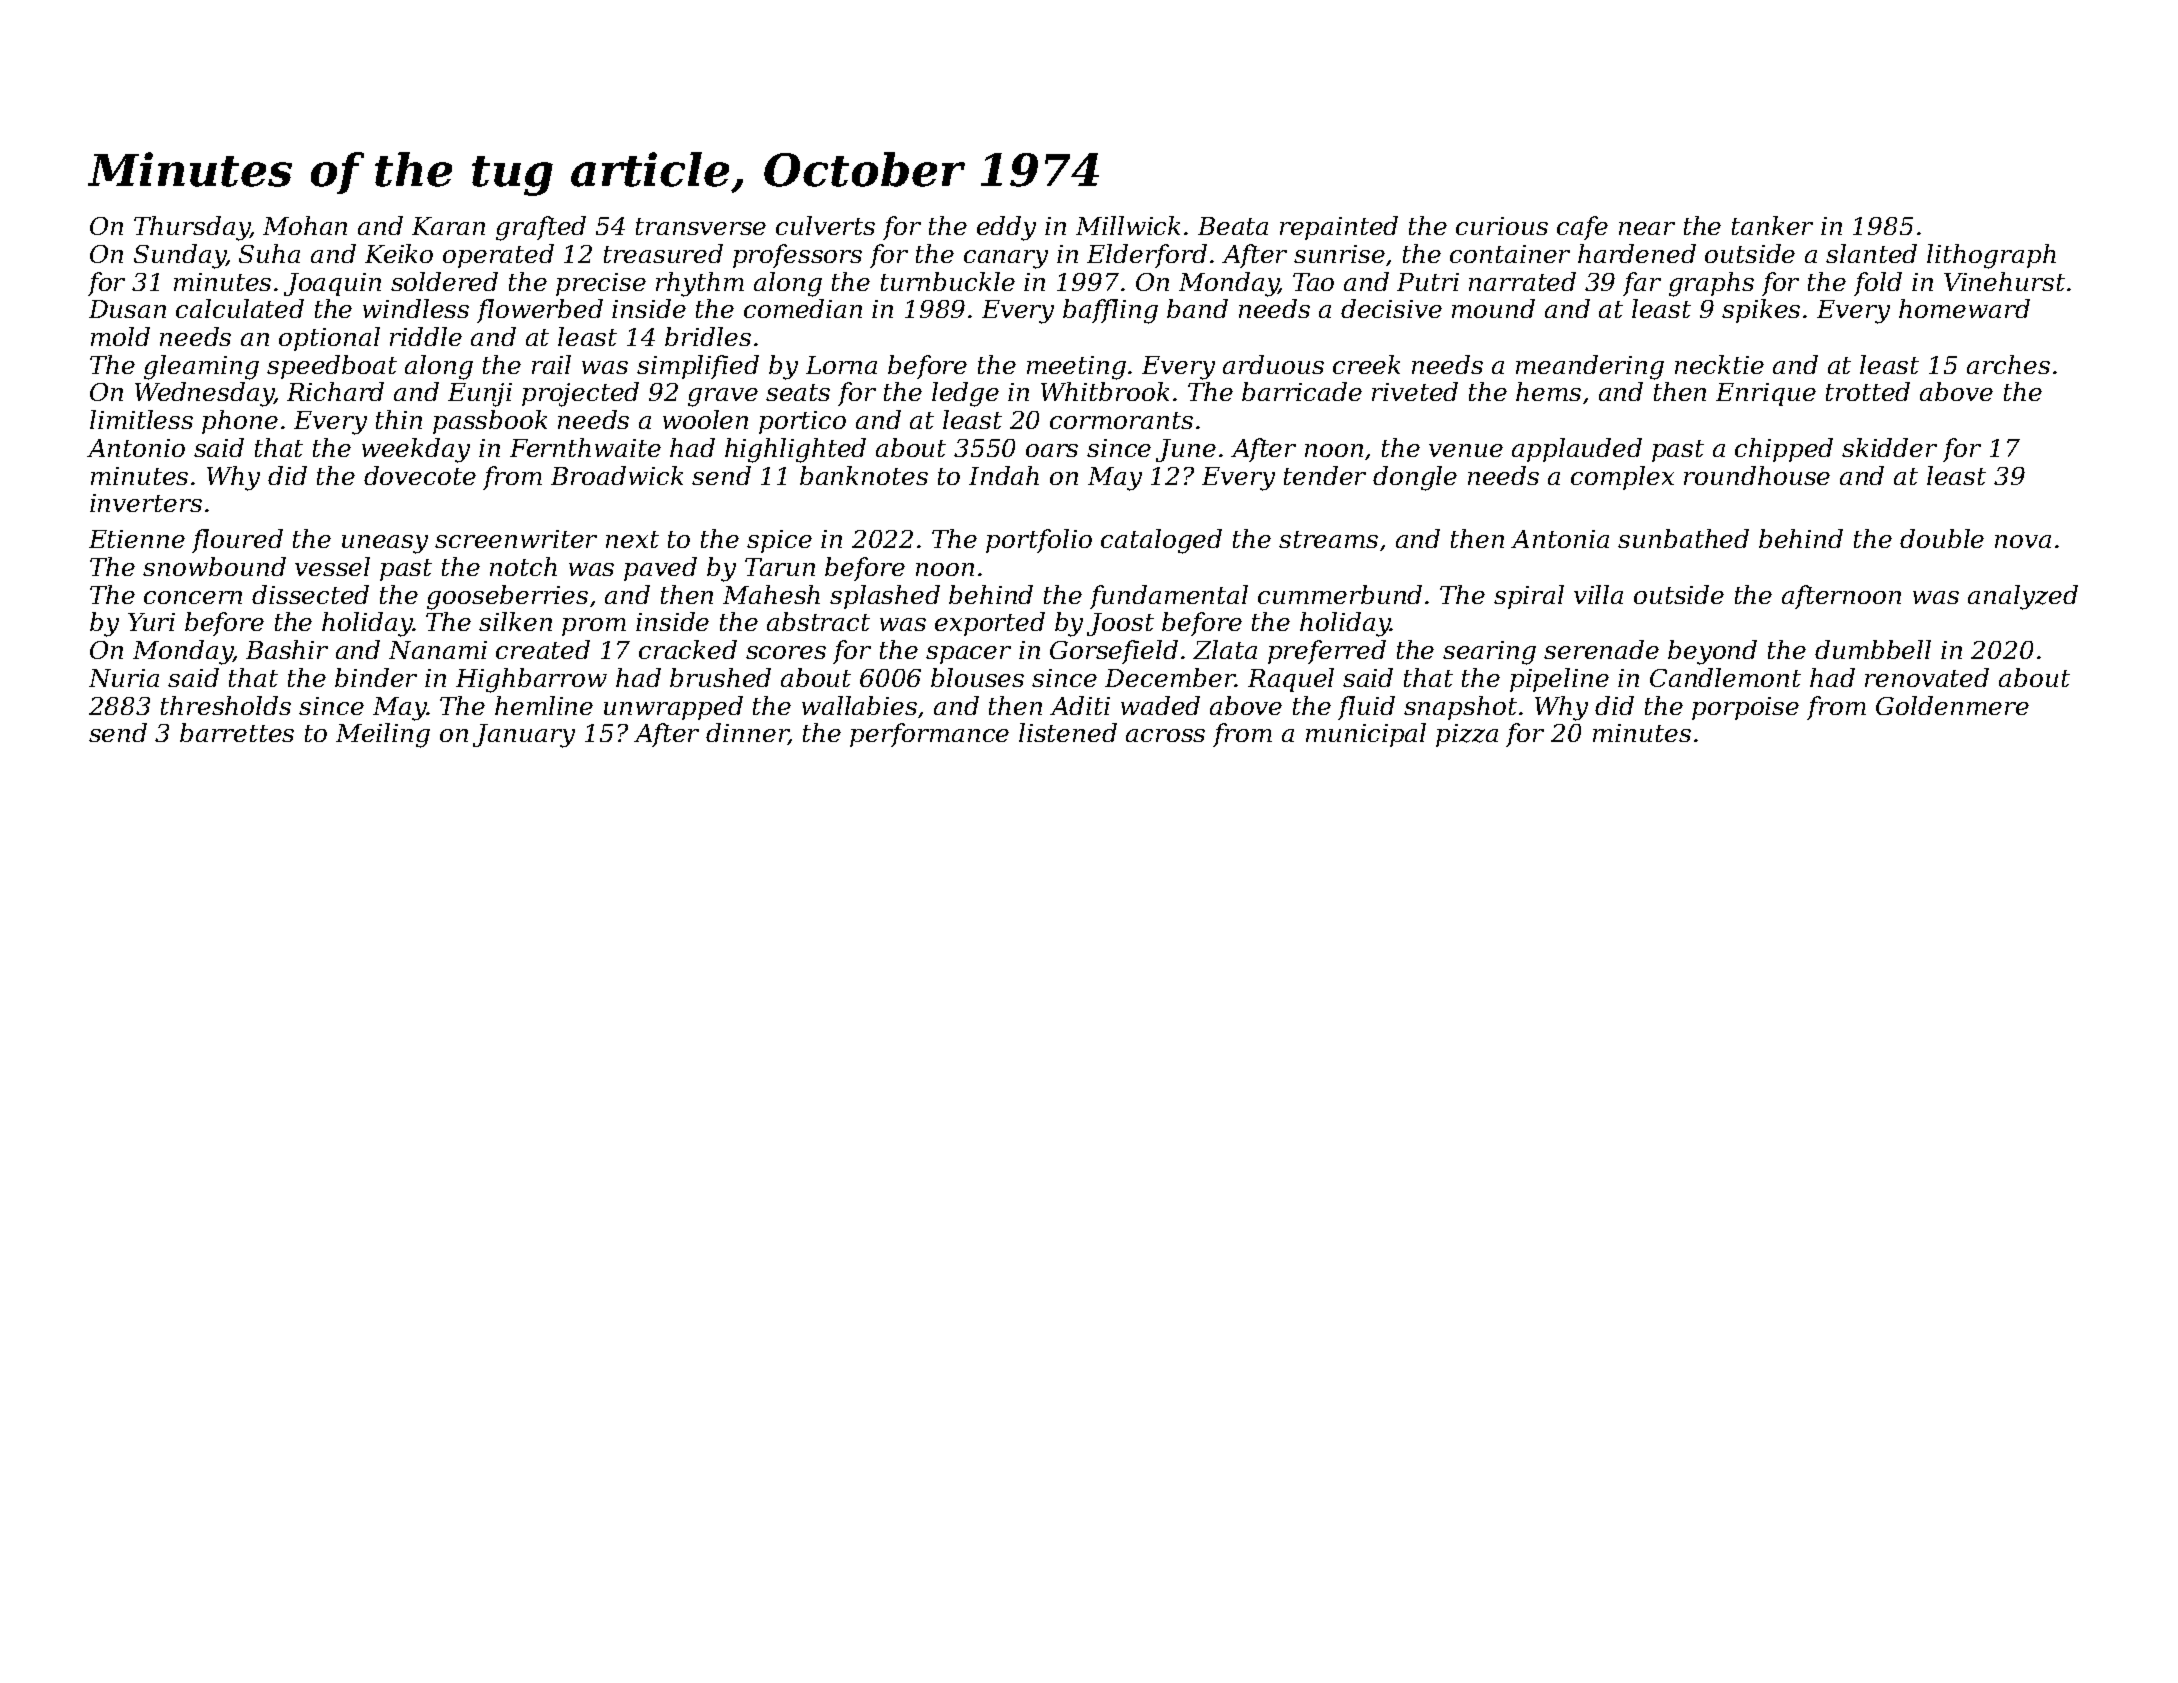 The height and width of the screenshot is (1683, 2178). What do you see at coordinates (1598, 594) in the screenshot?
I see `villa` at bounding box center [1598, 594].
